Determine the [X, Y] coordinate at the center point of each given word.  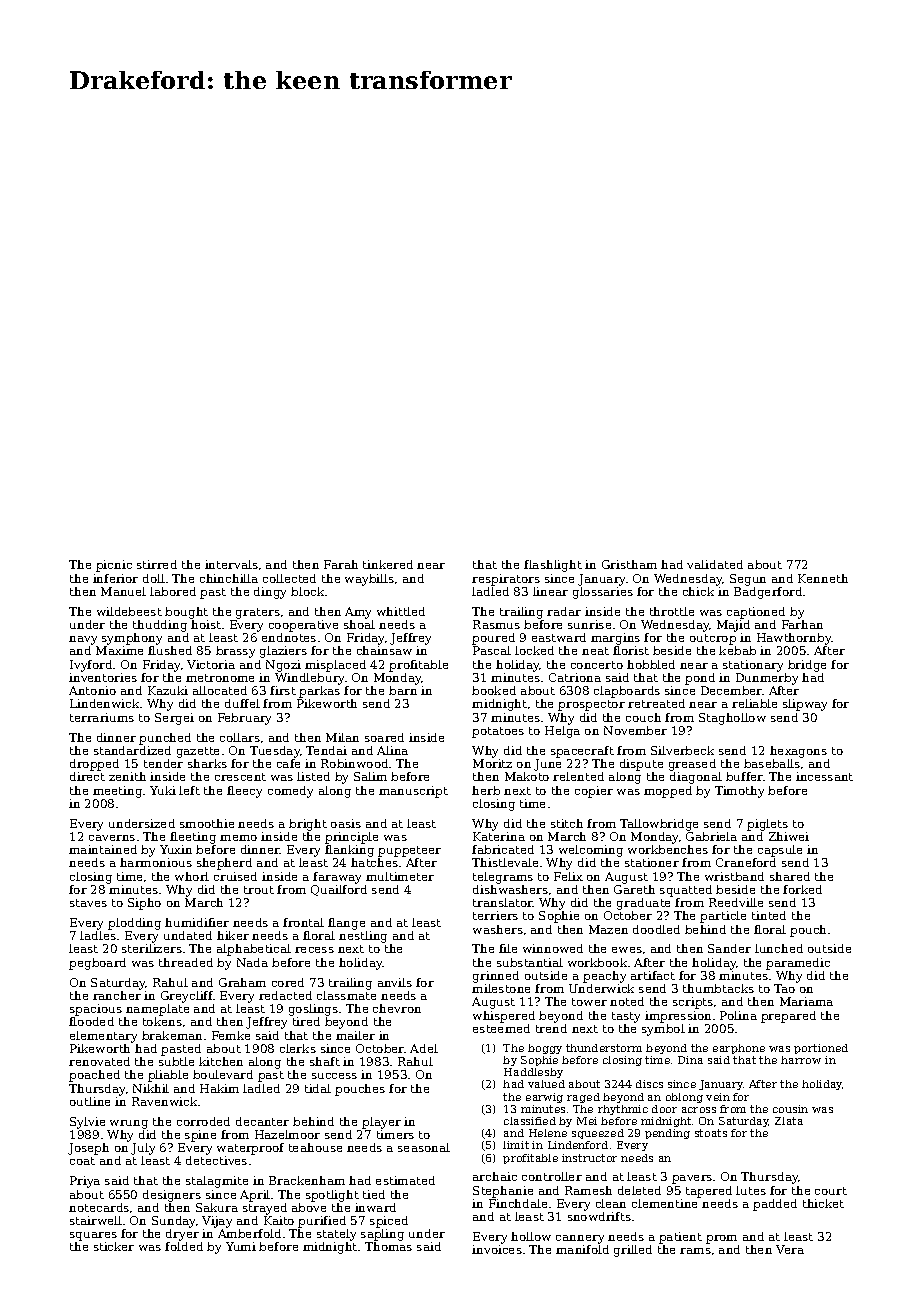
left [189, 790]
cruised [235, 876]
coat [82, 1161]
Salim [370, 776]
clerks [298, 1048]
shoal [359, 624]
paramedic [798, 964]
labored [173, 591]
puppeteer [409, 851]
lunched [779, 948]
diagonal [696, 778]
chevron [397, 1008]
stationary [753, 666]
